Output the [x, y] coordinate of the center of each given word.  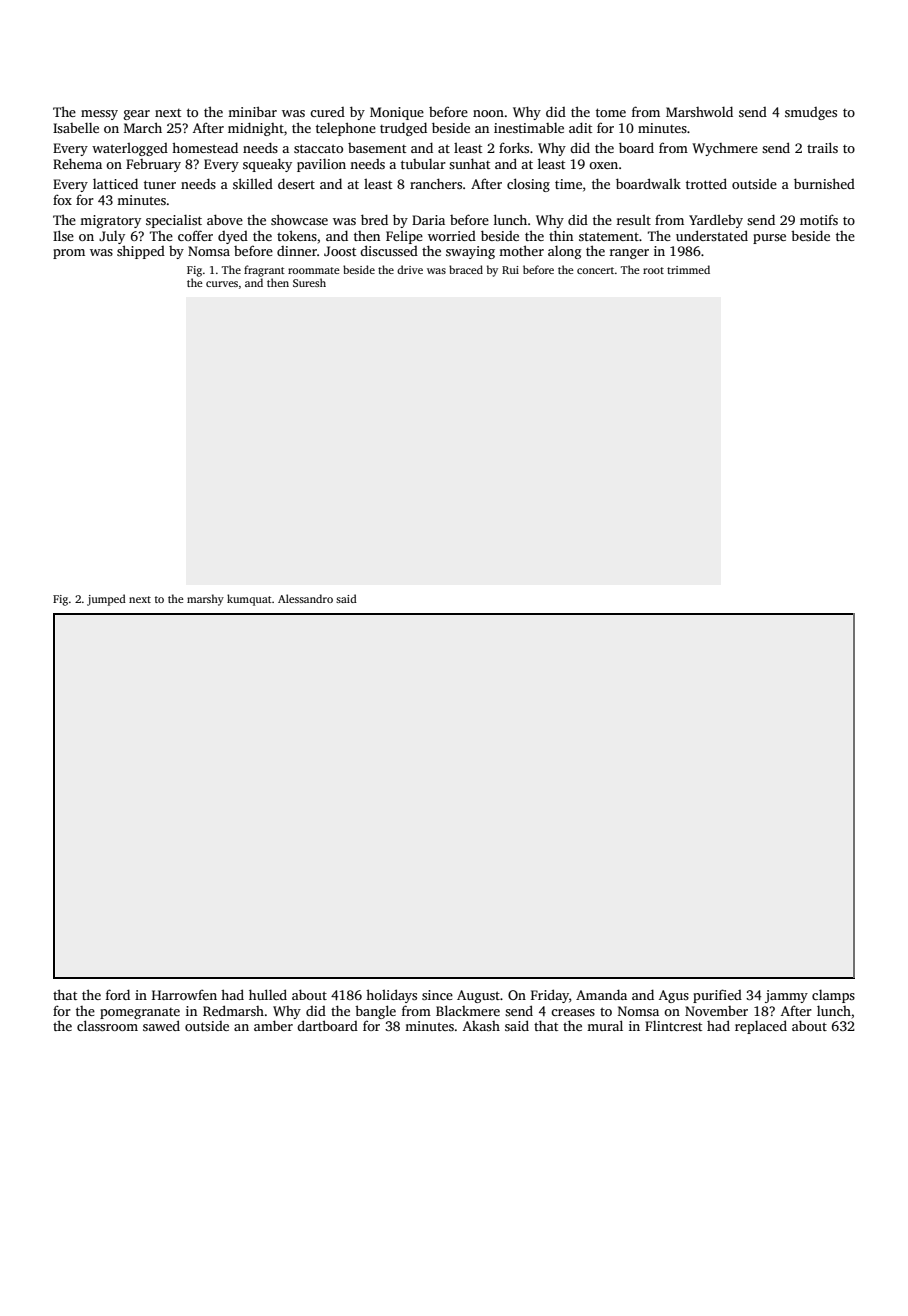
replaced [761, 1027]
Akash [481, 1026]
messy [99, 115]
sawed [161, 1025]
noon [488, 113]
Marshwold [699, 111]
